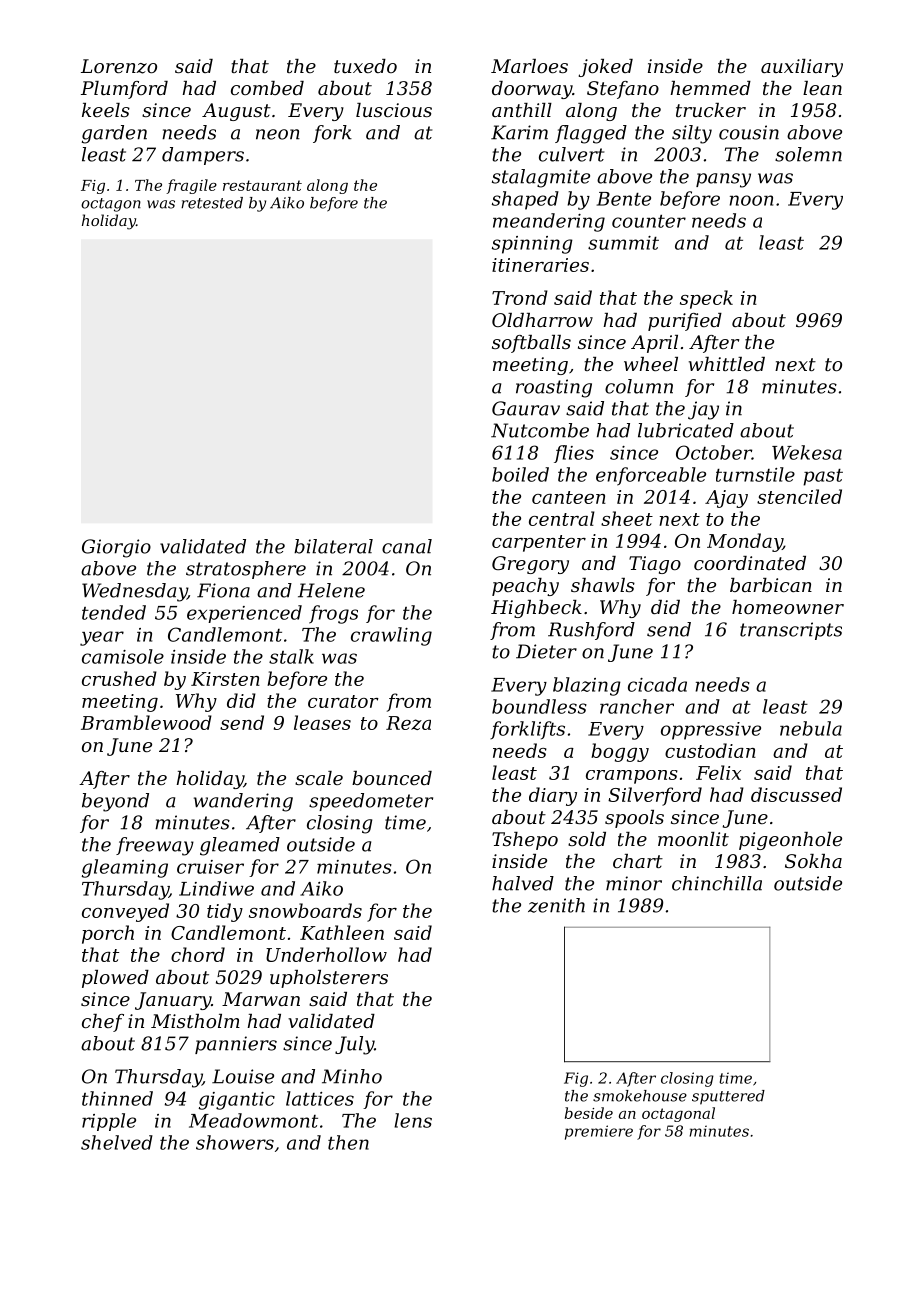  I want to click on enforceable, so click(651, 476).
